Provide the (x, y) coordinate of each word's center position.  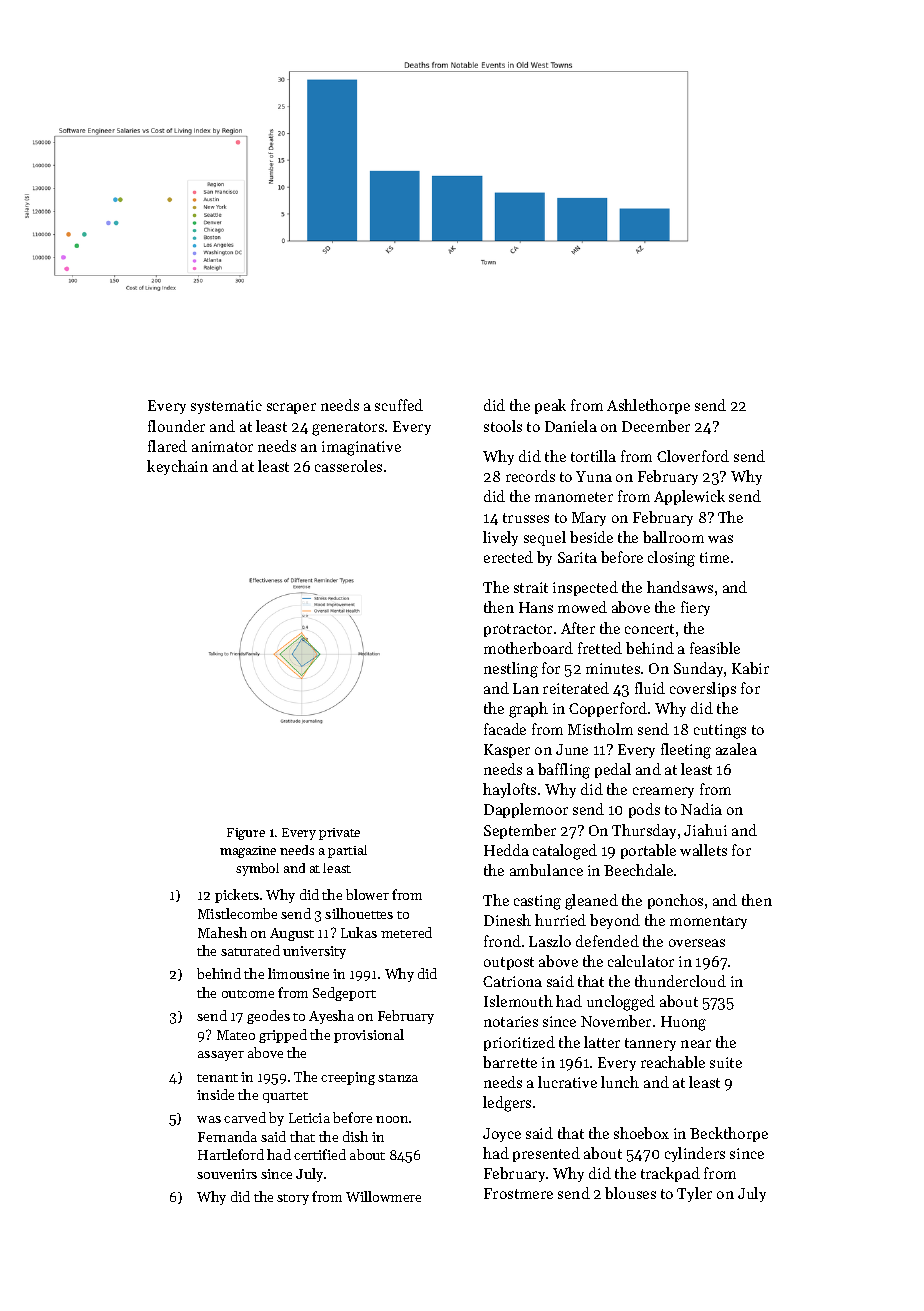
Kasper (507, 751)
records (530, 476)
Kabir (750, 668)
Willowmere (383, 1196)
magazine (248, 852)
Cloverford (693, 456)
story (293, 1199)
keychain (177, 467)
